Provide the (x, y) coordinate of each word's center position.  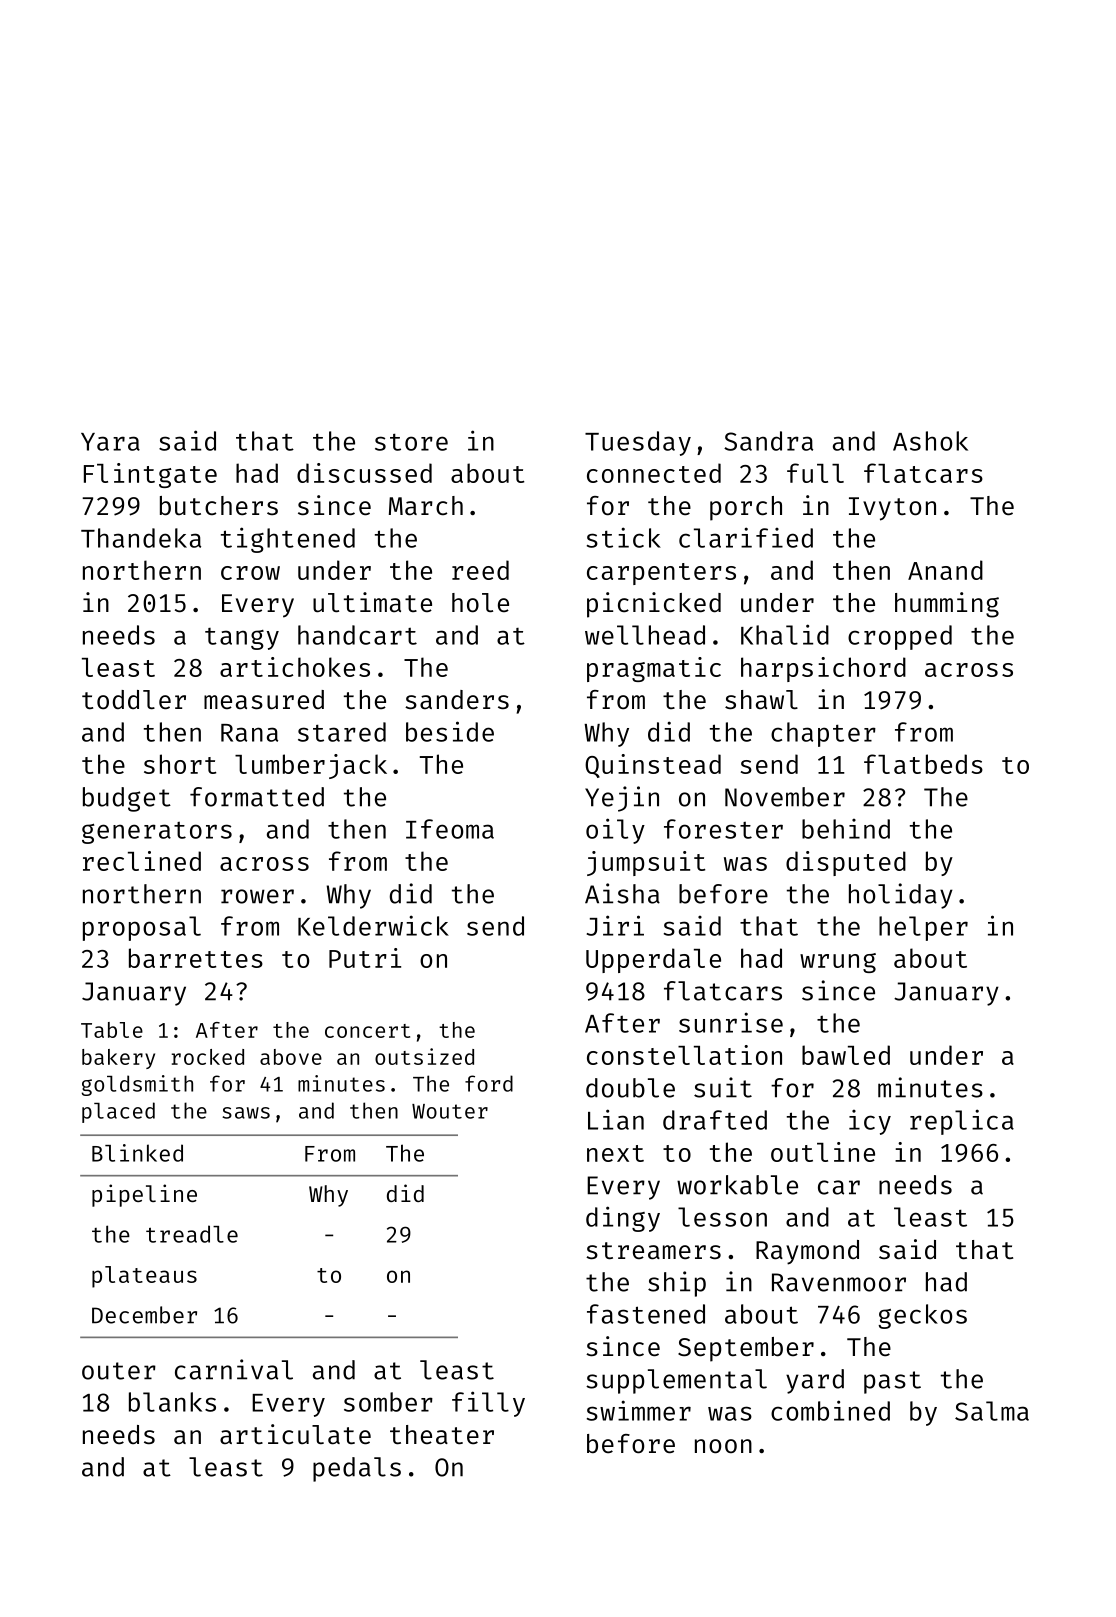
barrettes (196, 958)
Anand (945, 570)
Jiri (615, 925)
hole (480, 603)
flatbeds (923, 764)
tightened (288, 540)
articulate (295, 1434)
